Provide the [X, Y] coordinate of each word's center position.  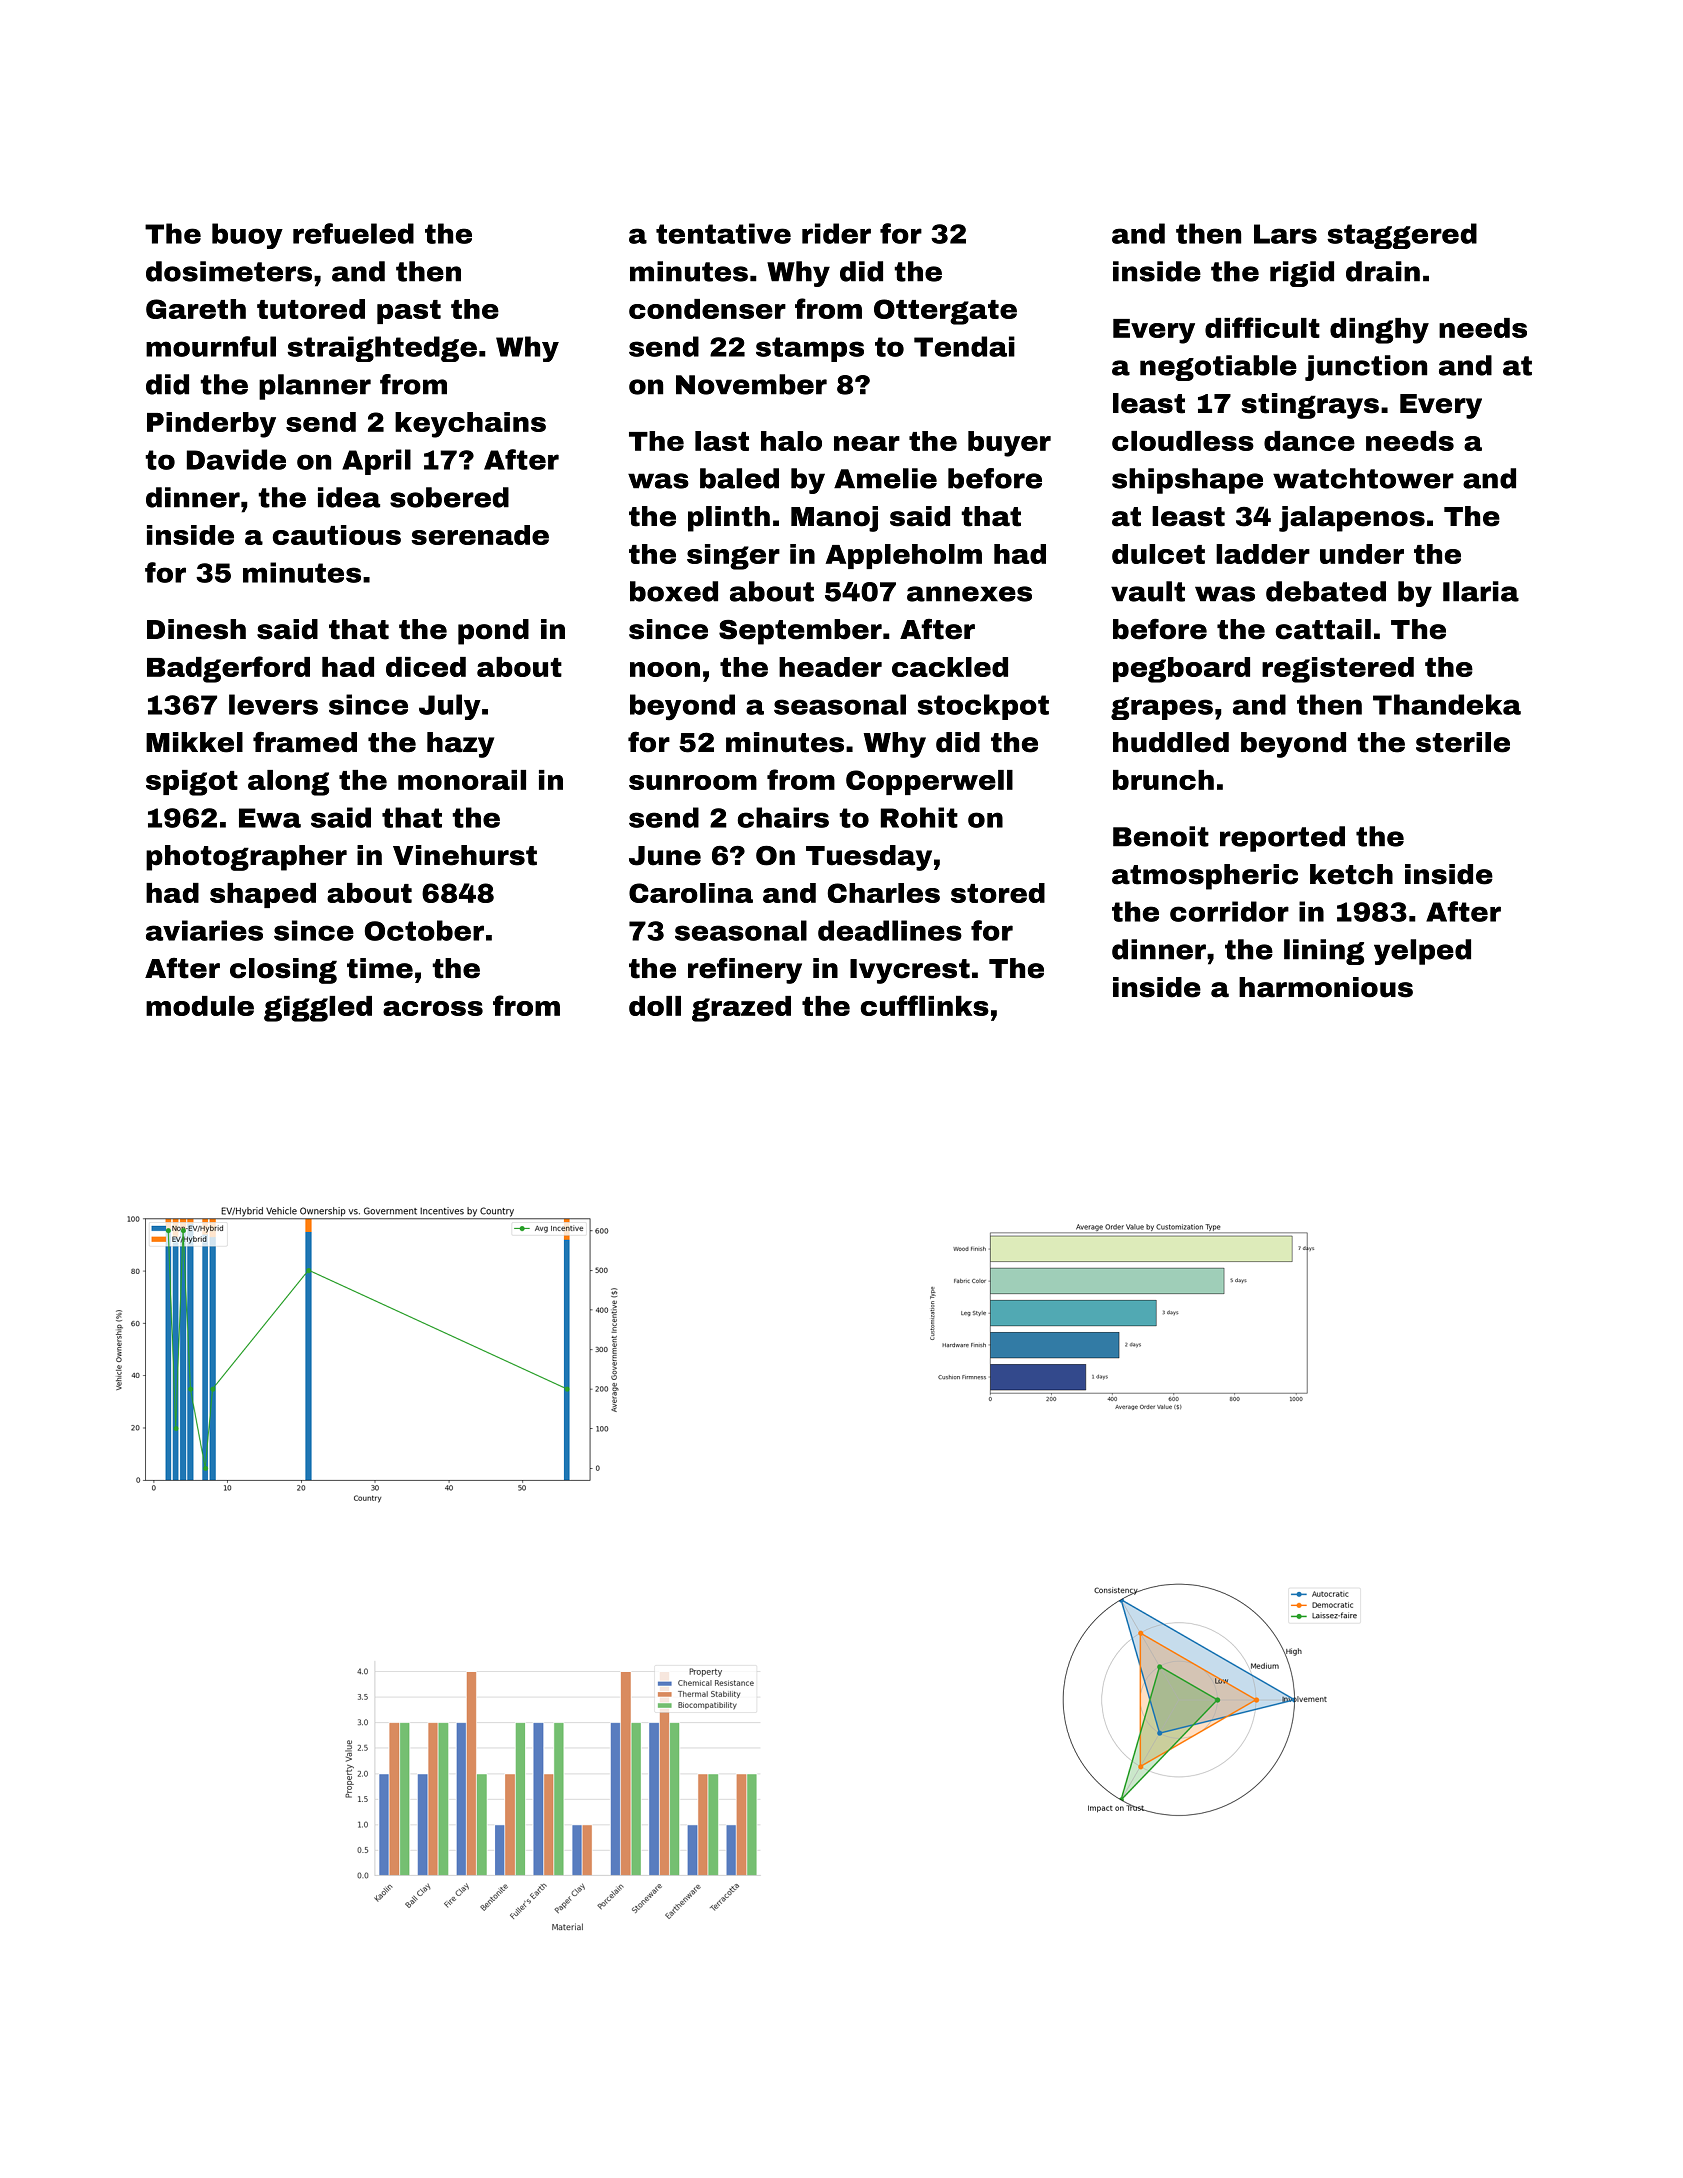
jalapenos [1352, 519]
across [433, 1008]
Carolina [691, 893]
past [409, 312]
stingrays [1310, 406]
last [722, 441]
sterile [1463, 742]
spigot [192, 783]
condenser [707, 309]
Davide [236, 459]
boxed [674, 591]
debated [1326, 591]
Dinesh [196, 629]
